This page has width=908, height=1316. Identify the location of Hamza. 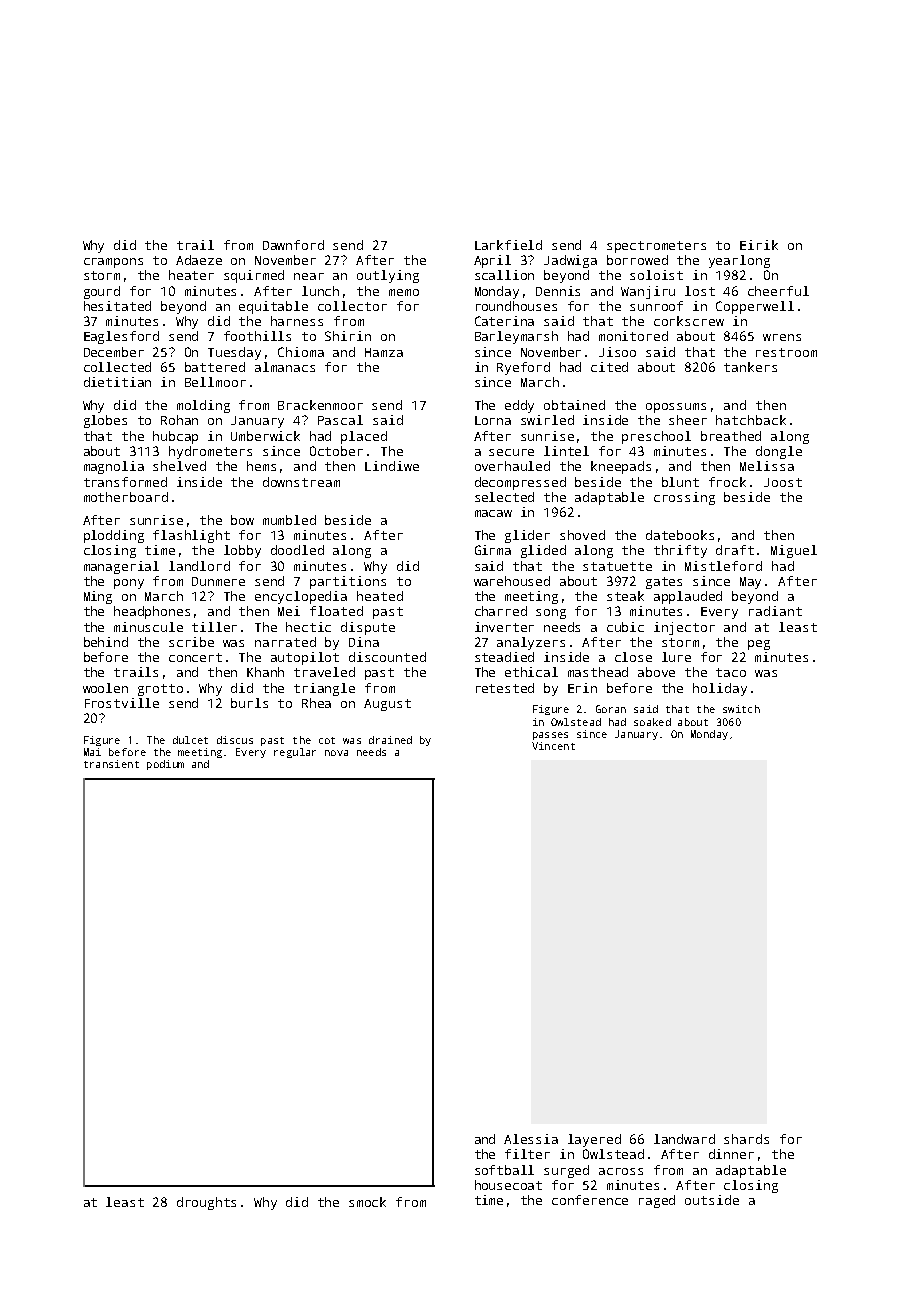
(384, 352).
